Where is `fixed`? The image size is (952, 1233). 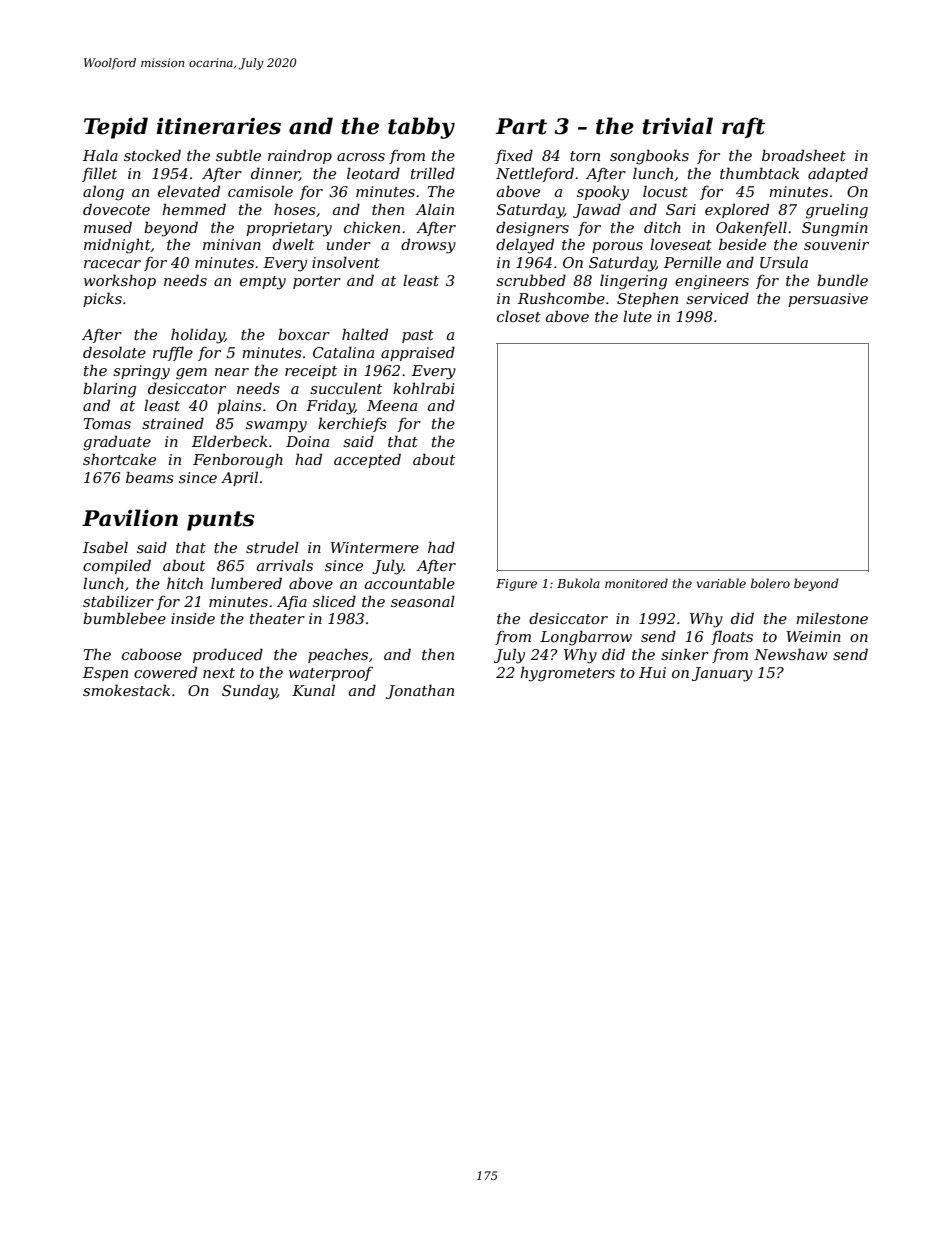 fixed is located at coordinates (514, 156).
